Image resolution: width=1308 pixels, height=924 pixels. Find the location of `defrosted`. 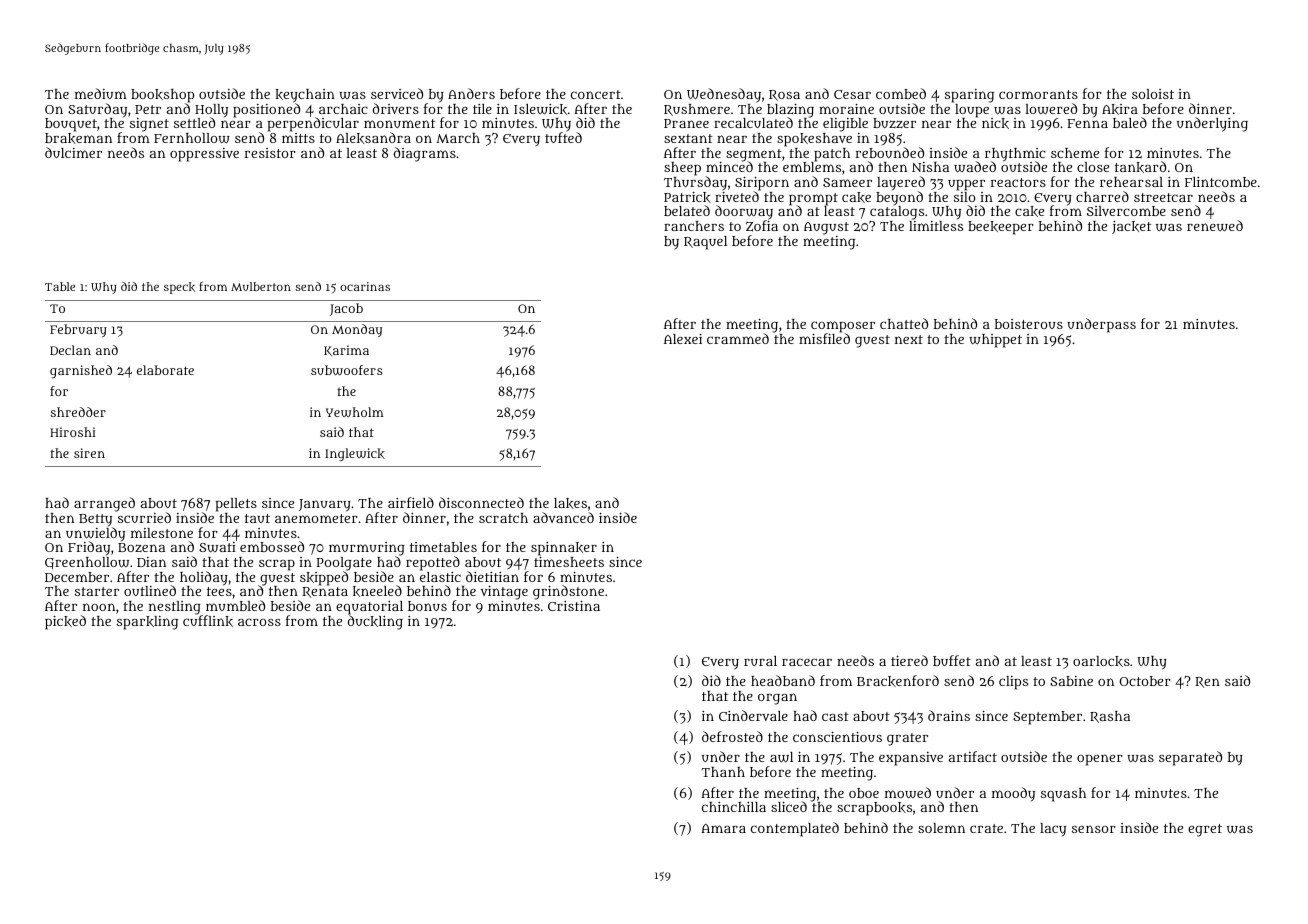

defrosted is located at coordinates (732, 736).
